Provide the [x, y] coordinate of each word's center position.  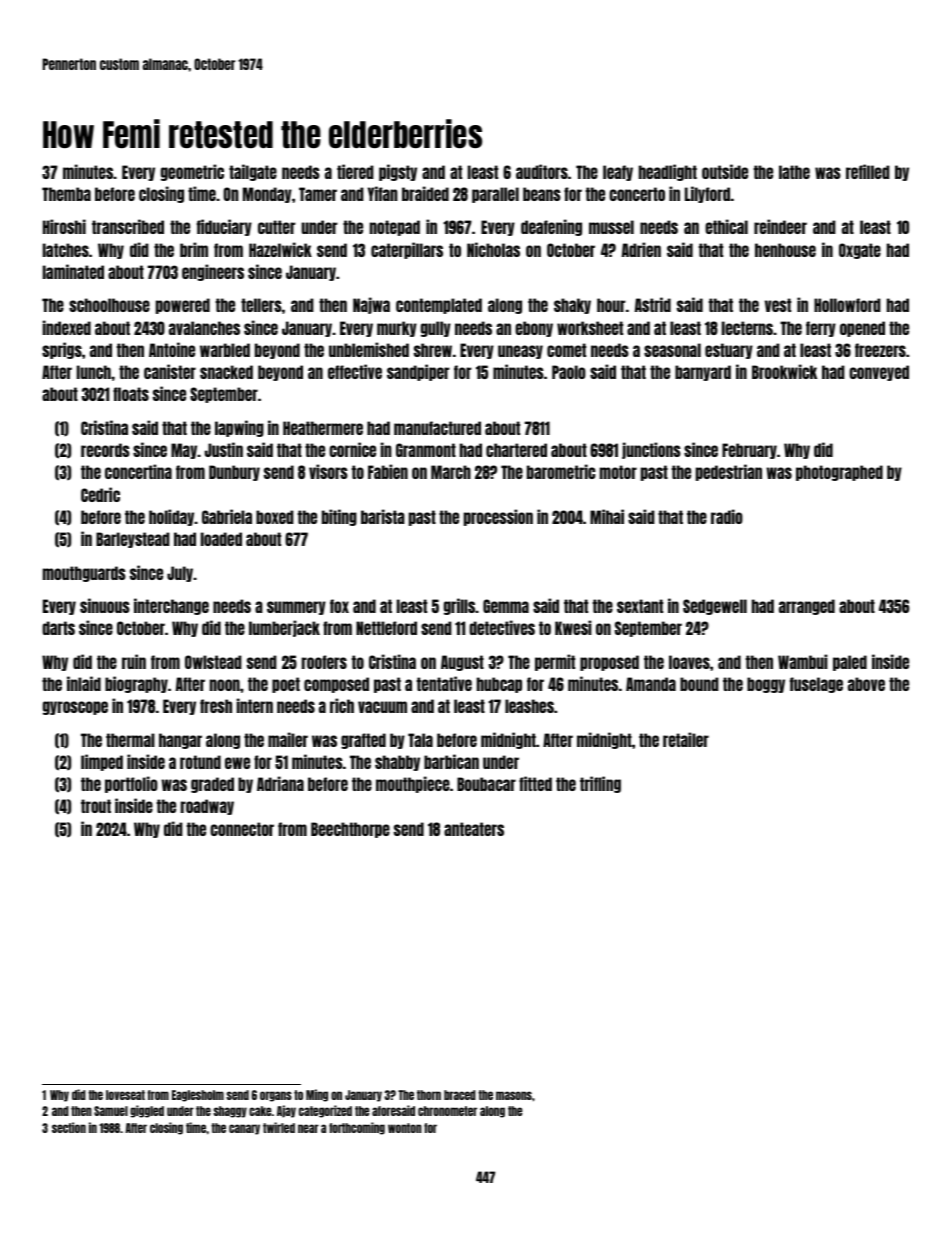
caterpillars [407, 250]
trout [96, 806]
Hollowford [847, 305]
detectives [502, 627]
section [69, 1127]
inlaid [84, 683]
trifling [600, 784]
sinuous [105, 605]
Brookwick [784, 371]
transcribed [128, 226]
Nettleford [386, 628]
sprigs [62, 350]
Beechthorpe [350, 830]
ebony [534, 329]
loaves [689, 662]
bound [699, 684]
